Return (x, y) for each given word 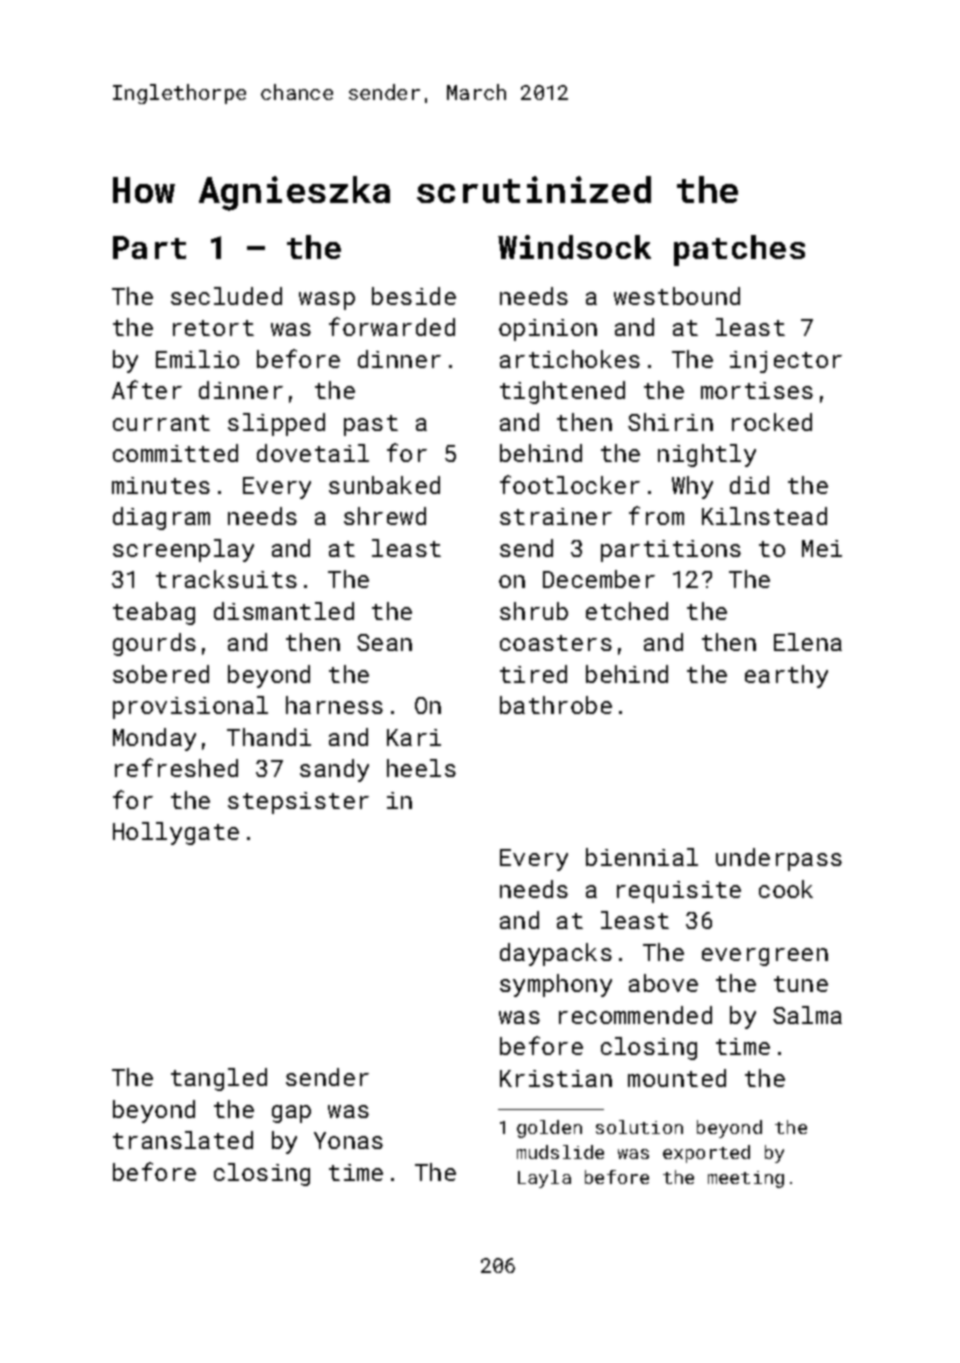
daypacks (556, 954)
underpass (779, 859)
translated (183, 1140)
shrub (534, 611)
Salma (807, 1015)
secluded (226, 296)
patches (739, 250)
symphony (556, 985)
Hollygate (176, 833)
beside (414, 296)
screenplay (183, 550)
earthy (786, 676)
